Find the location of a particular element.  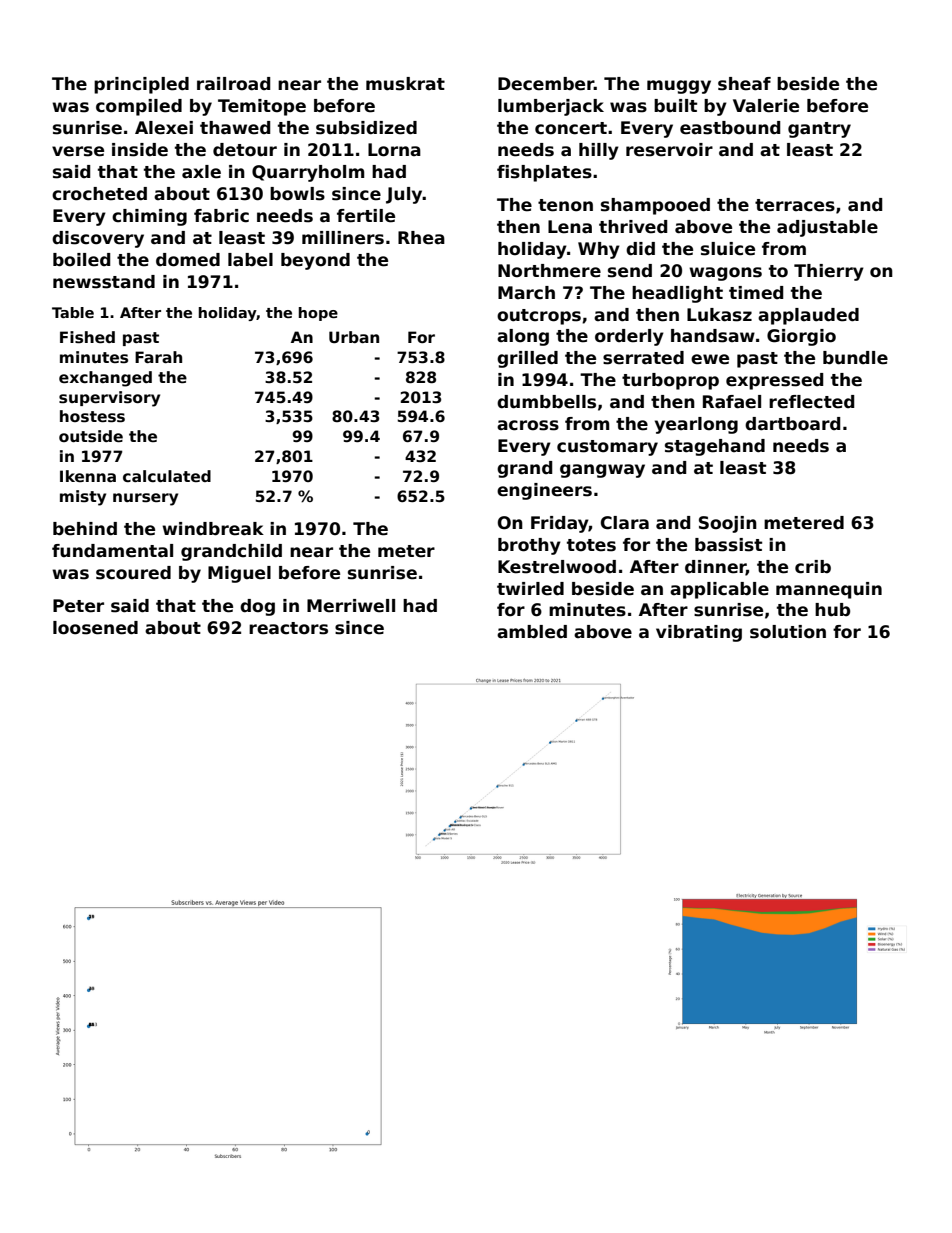

sheaf is located at coordinates (744, 84).
